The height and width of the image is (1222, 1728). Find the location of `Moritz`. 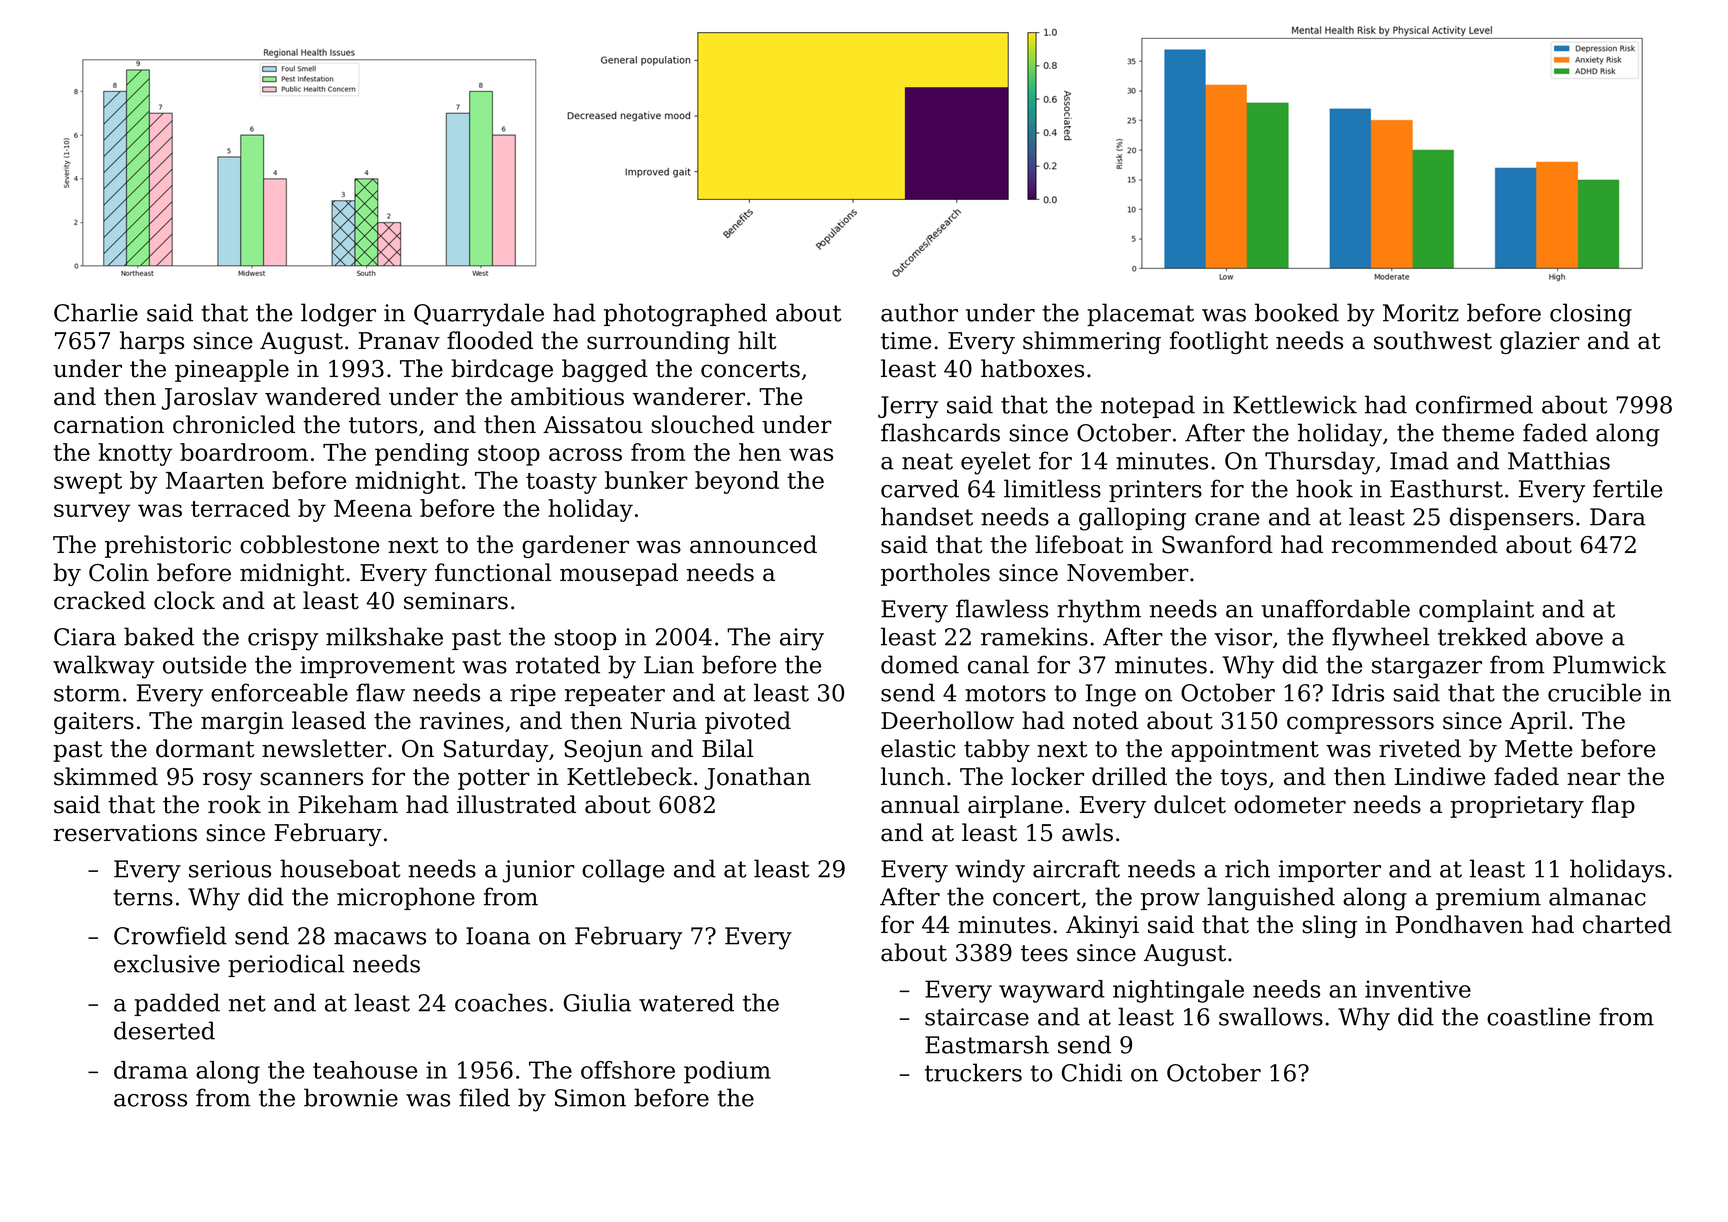

Moritz is located at coordinates (1421, 313).
